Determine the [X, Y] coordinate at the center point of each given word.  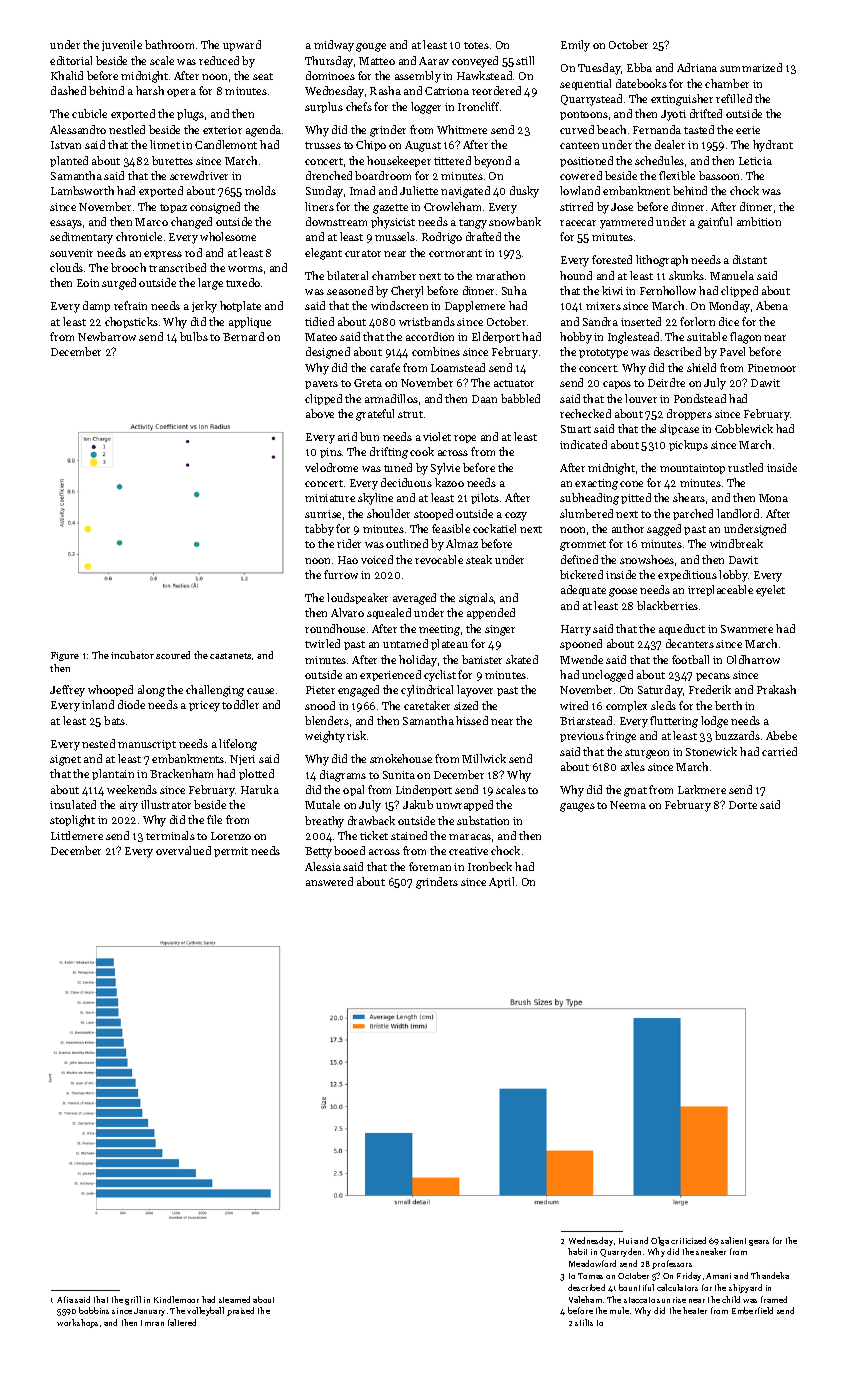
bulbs [194, 336]
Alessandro [78, 129]
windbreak [736, 543]
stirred [576, 206]
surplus [324, 107]
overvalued [183, 850]
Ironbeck [490, 866]
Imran [152, 1323]
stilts [584, 1322]
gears [759, 1243]
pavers [321, 385]
